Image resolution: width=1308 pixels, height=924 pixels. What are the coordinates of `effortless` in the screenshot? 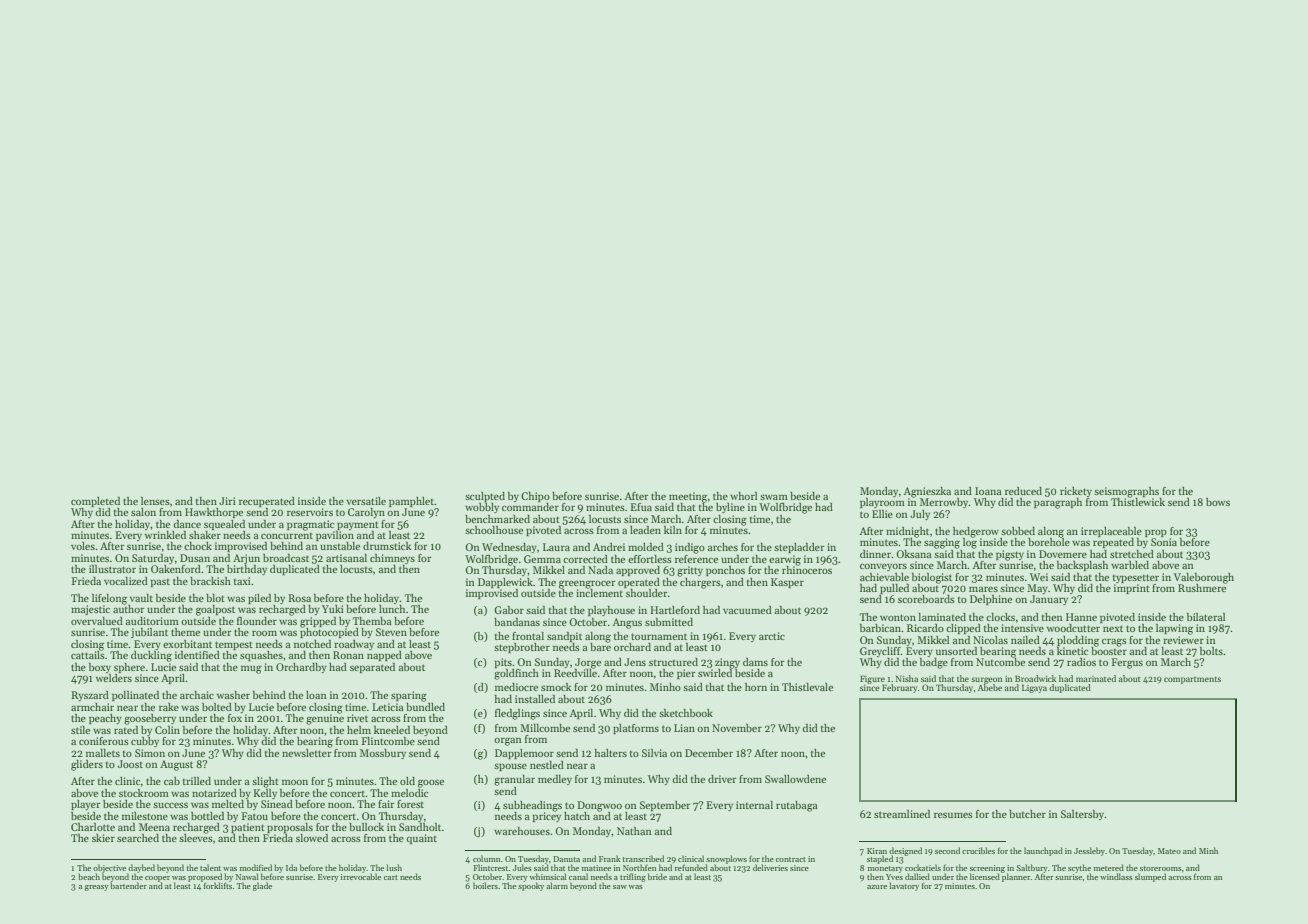 It's located at (650, 559).
